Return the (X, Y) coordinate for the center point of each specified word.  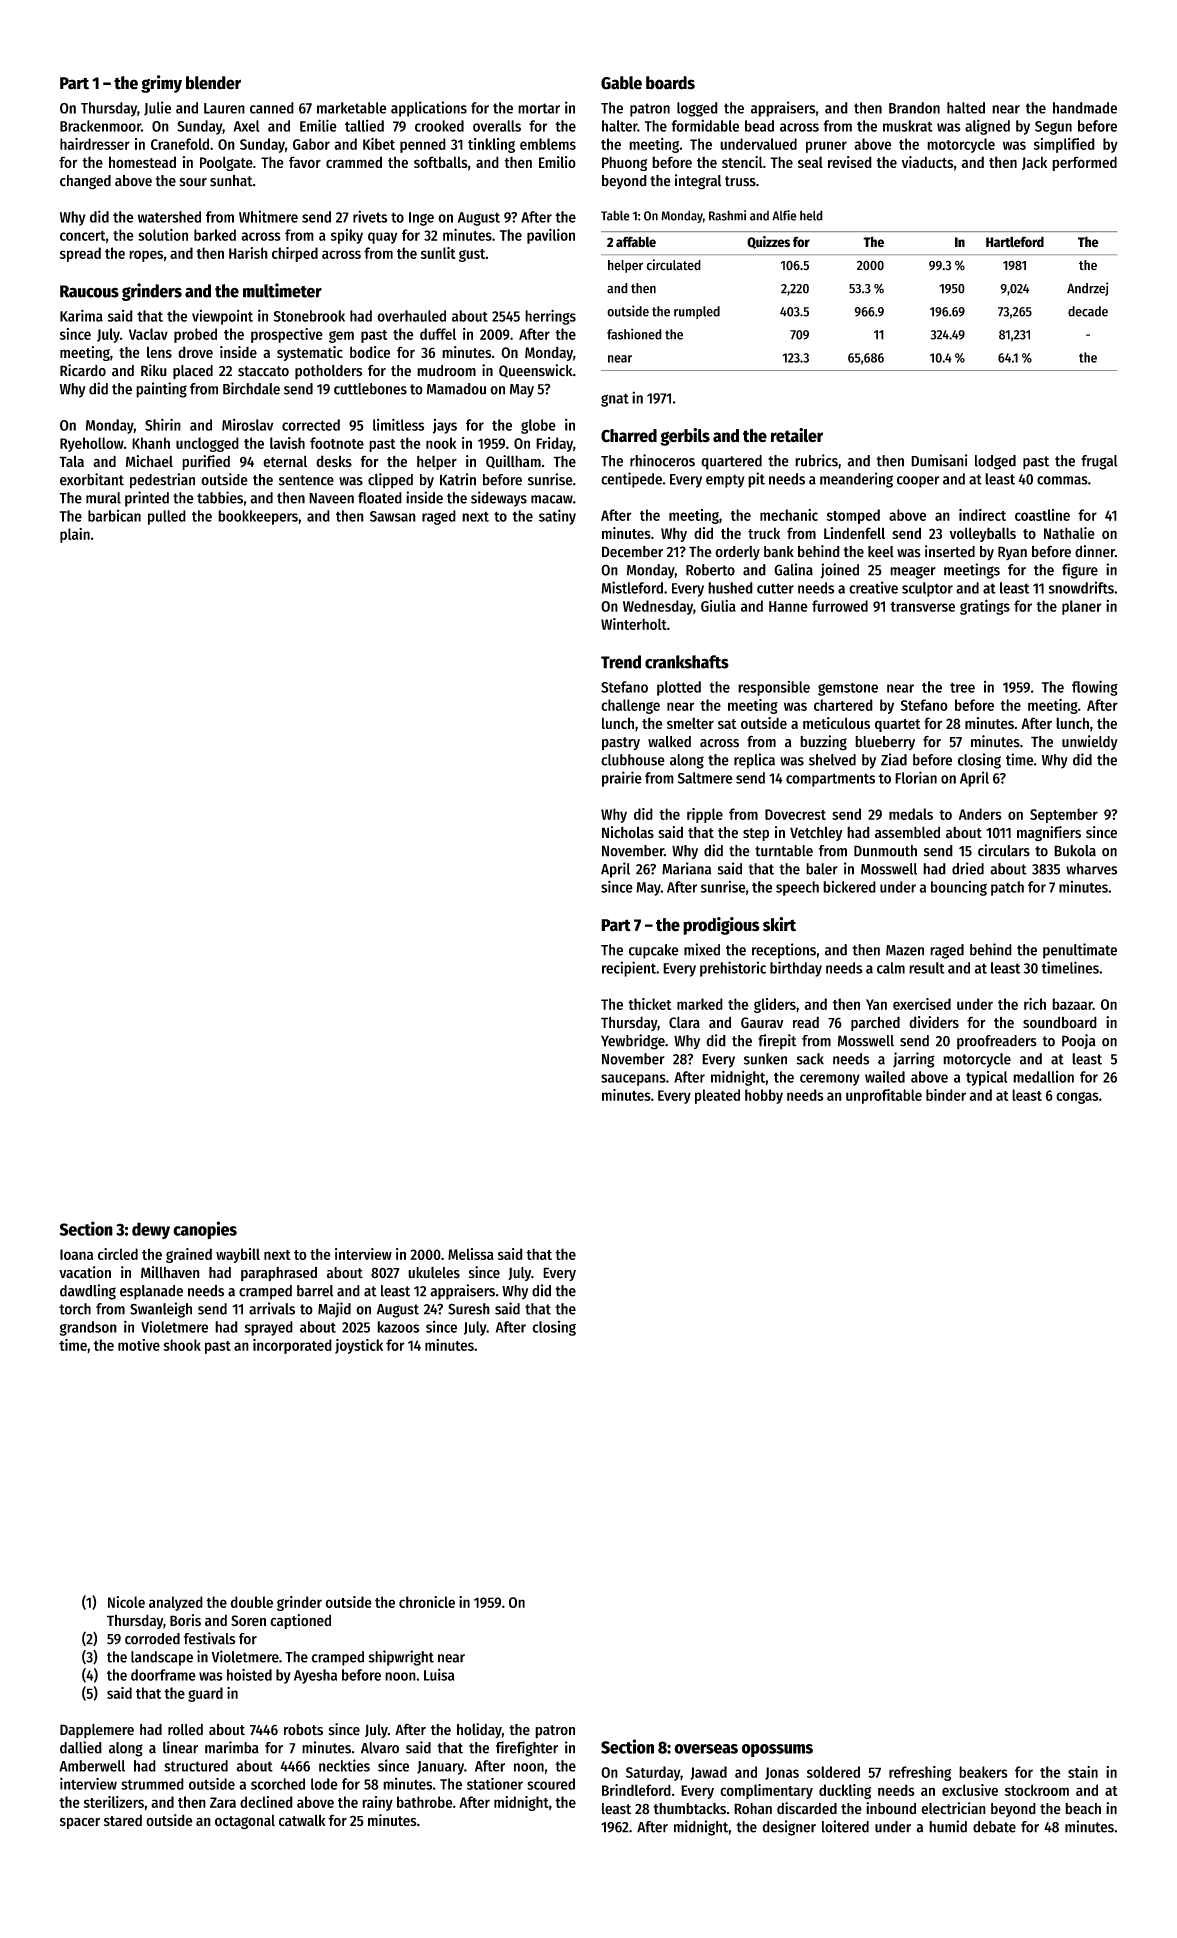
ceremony (830, 1080)
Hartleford (1015, 242)
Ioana (76, 1254)
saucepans (633, 1080)
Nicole (126, 1602)
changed (85, 182)
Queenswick (536, 371)
